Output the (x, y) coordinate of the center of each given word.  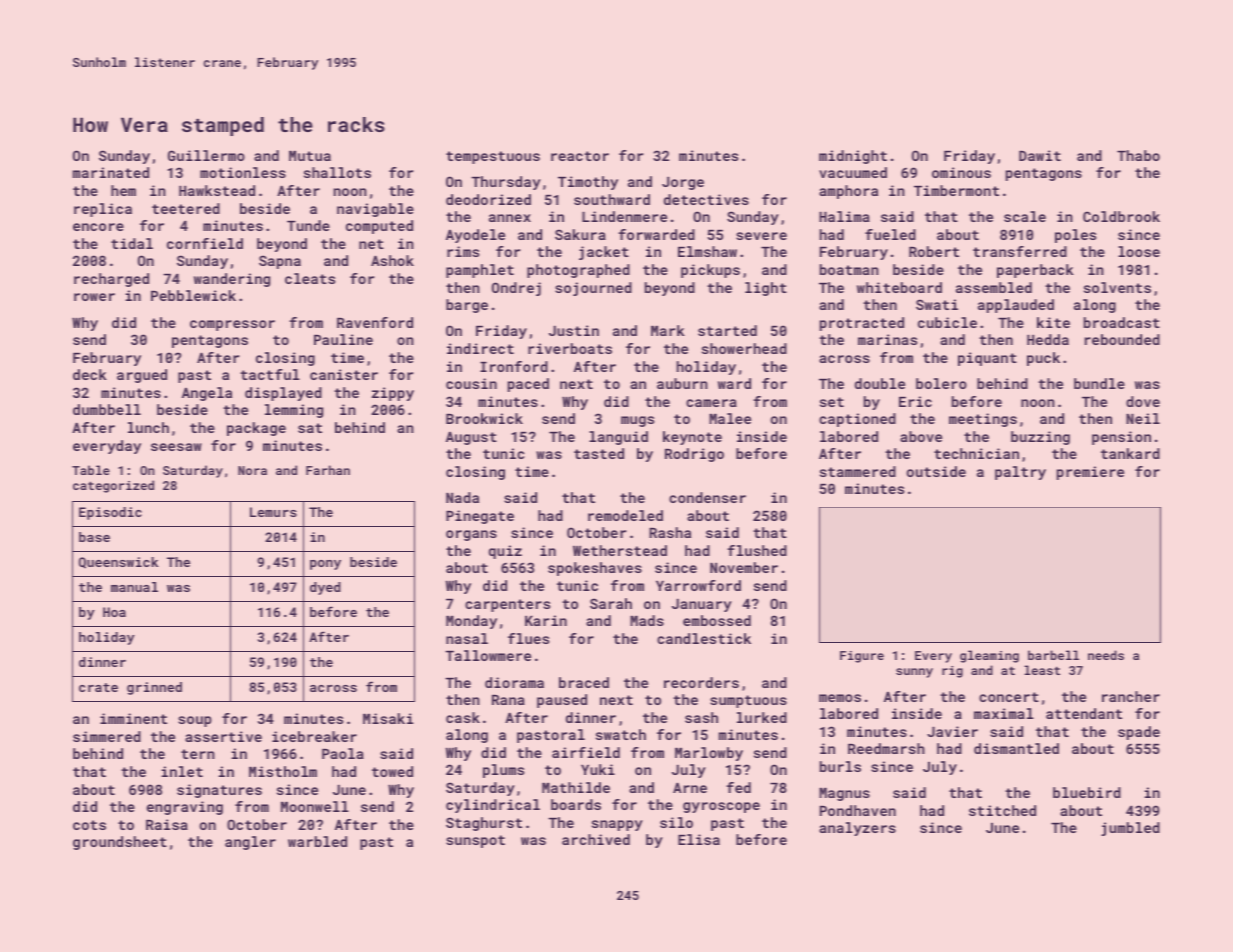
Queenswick (118, 563)
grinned (154, 688)
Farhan (328, 470)
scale (1025, 216)
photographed (578, 271)
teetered (186, 208)
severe (761, 236)
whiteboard (899, 287)
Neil (1143, 418)
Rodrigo (694, 455)
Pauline (343, 339)
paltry (1020, 473)
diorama (514, 682)
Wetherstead (620, 550)
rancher (1131, 696)
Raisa (167, 824)
